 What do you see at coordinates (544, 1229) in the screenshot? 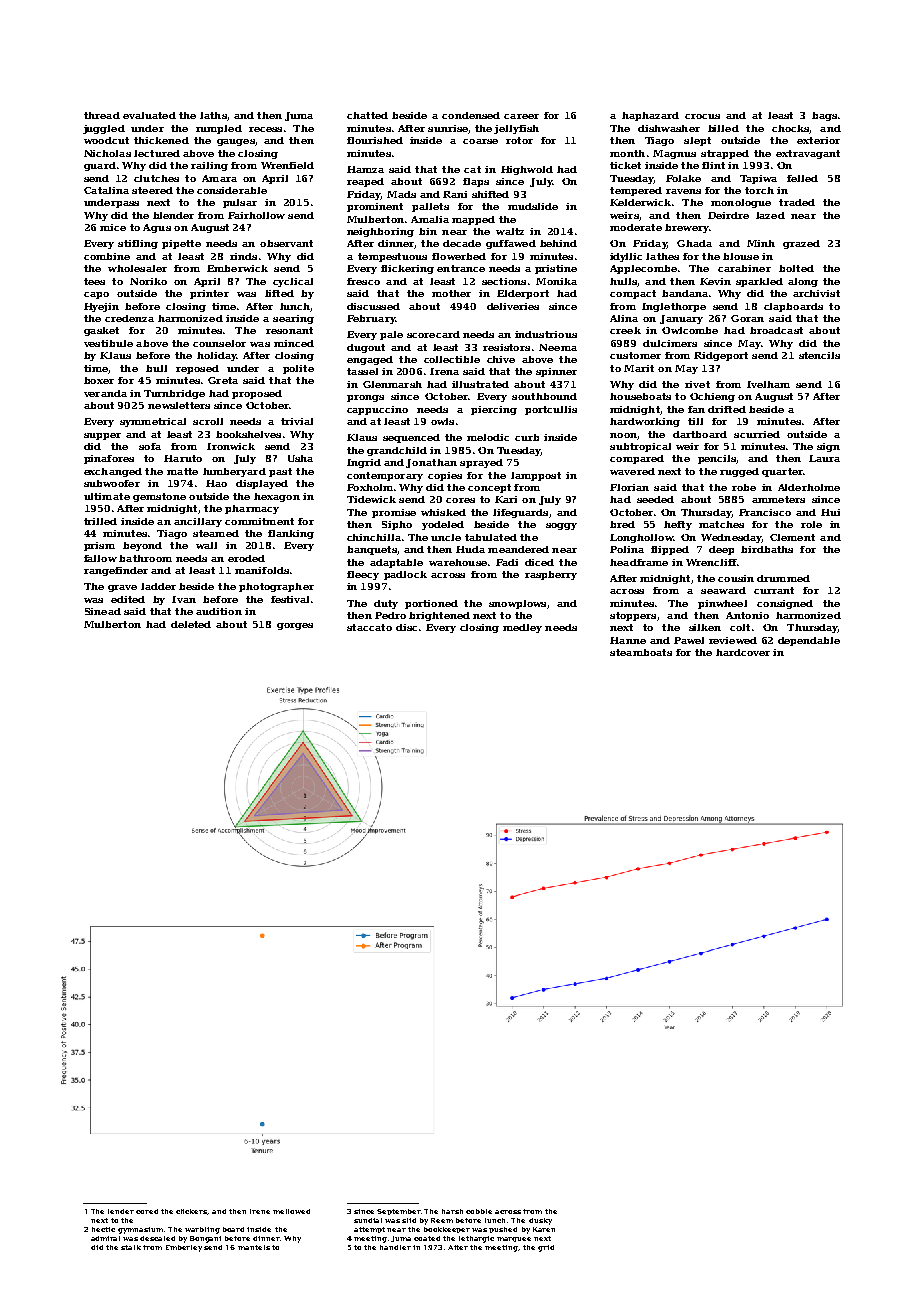
I see `Karen` at bounding box center [544, 1229].
